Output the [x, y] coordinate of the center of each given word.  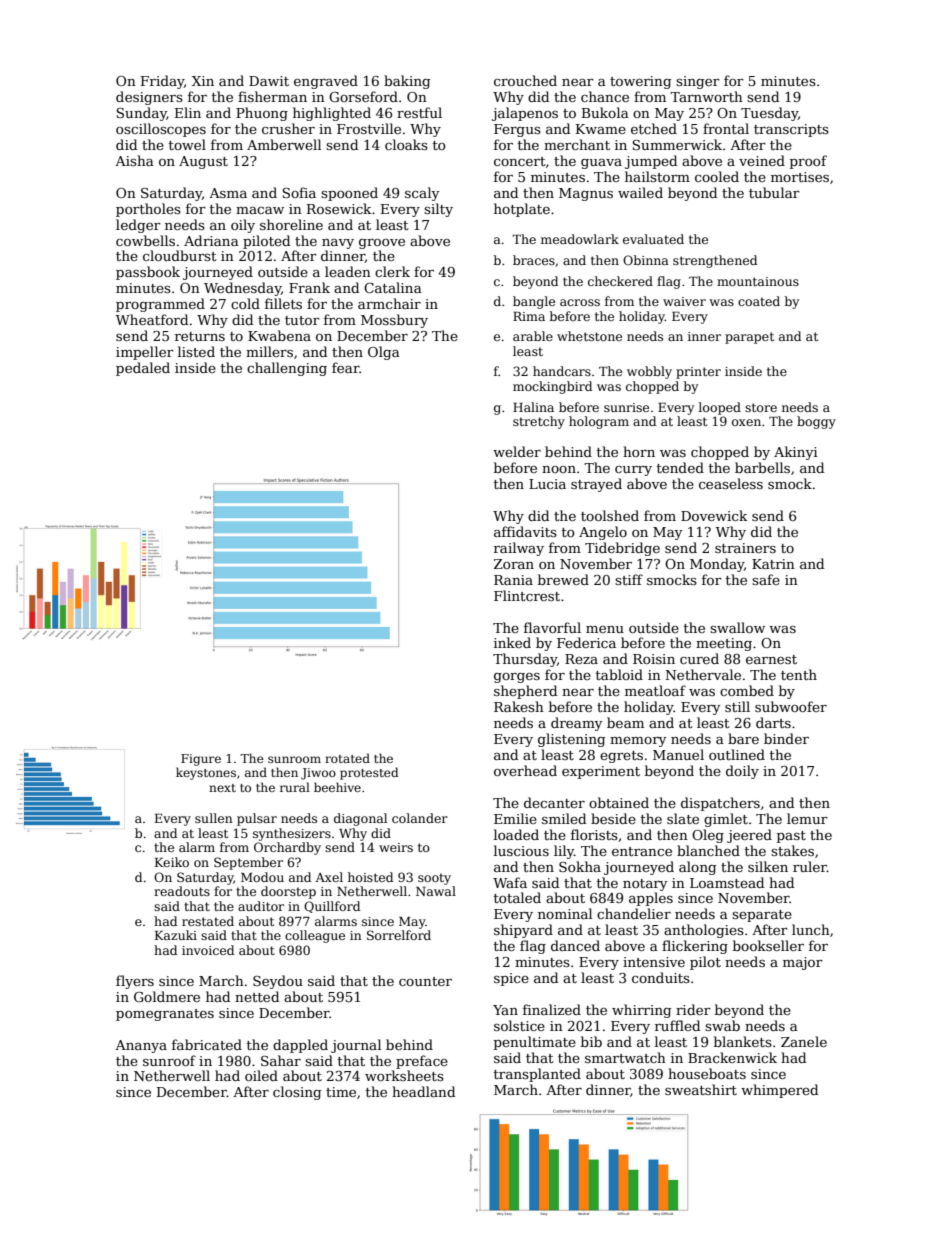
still [737, 706]
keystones [206, 773]
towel [187, 144]
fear [346, 367]
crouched [525, 80]
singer [698, 82]
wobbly [649, 372]
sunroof [169, 1060]
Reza [581, 659]
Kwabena [279, 335]
